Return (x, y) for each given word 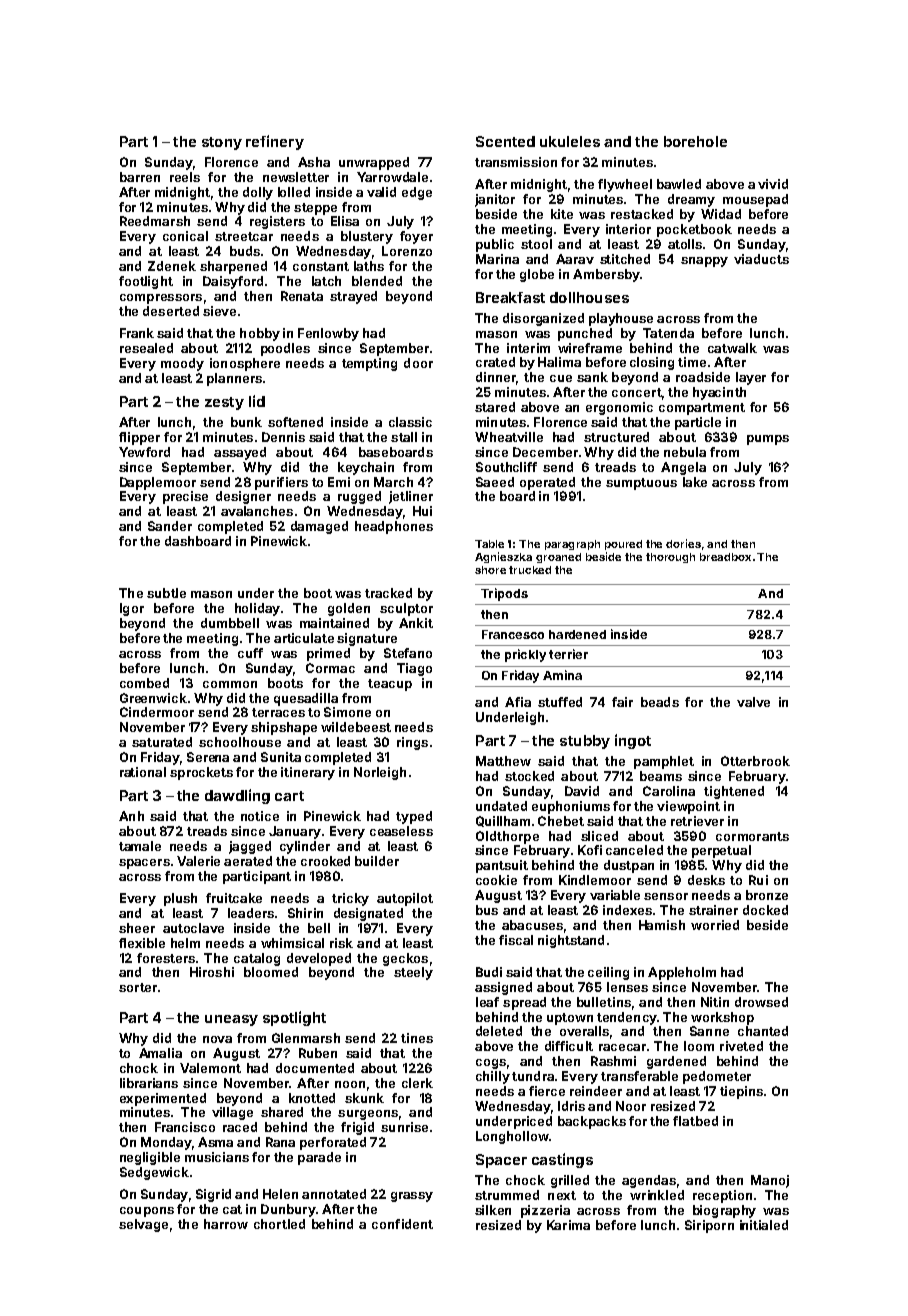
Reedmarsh (155, 221)
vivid (773, 184)
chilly (493, 1077)
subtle (166, 593)
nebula (685, 452)
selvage (143, 1225)
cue (561, 378)
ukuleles (570, 141)
